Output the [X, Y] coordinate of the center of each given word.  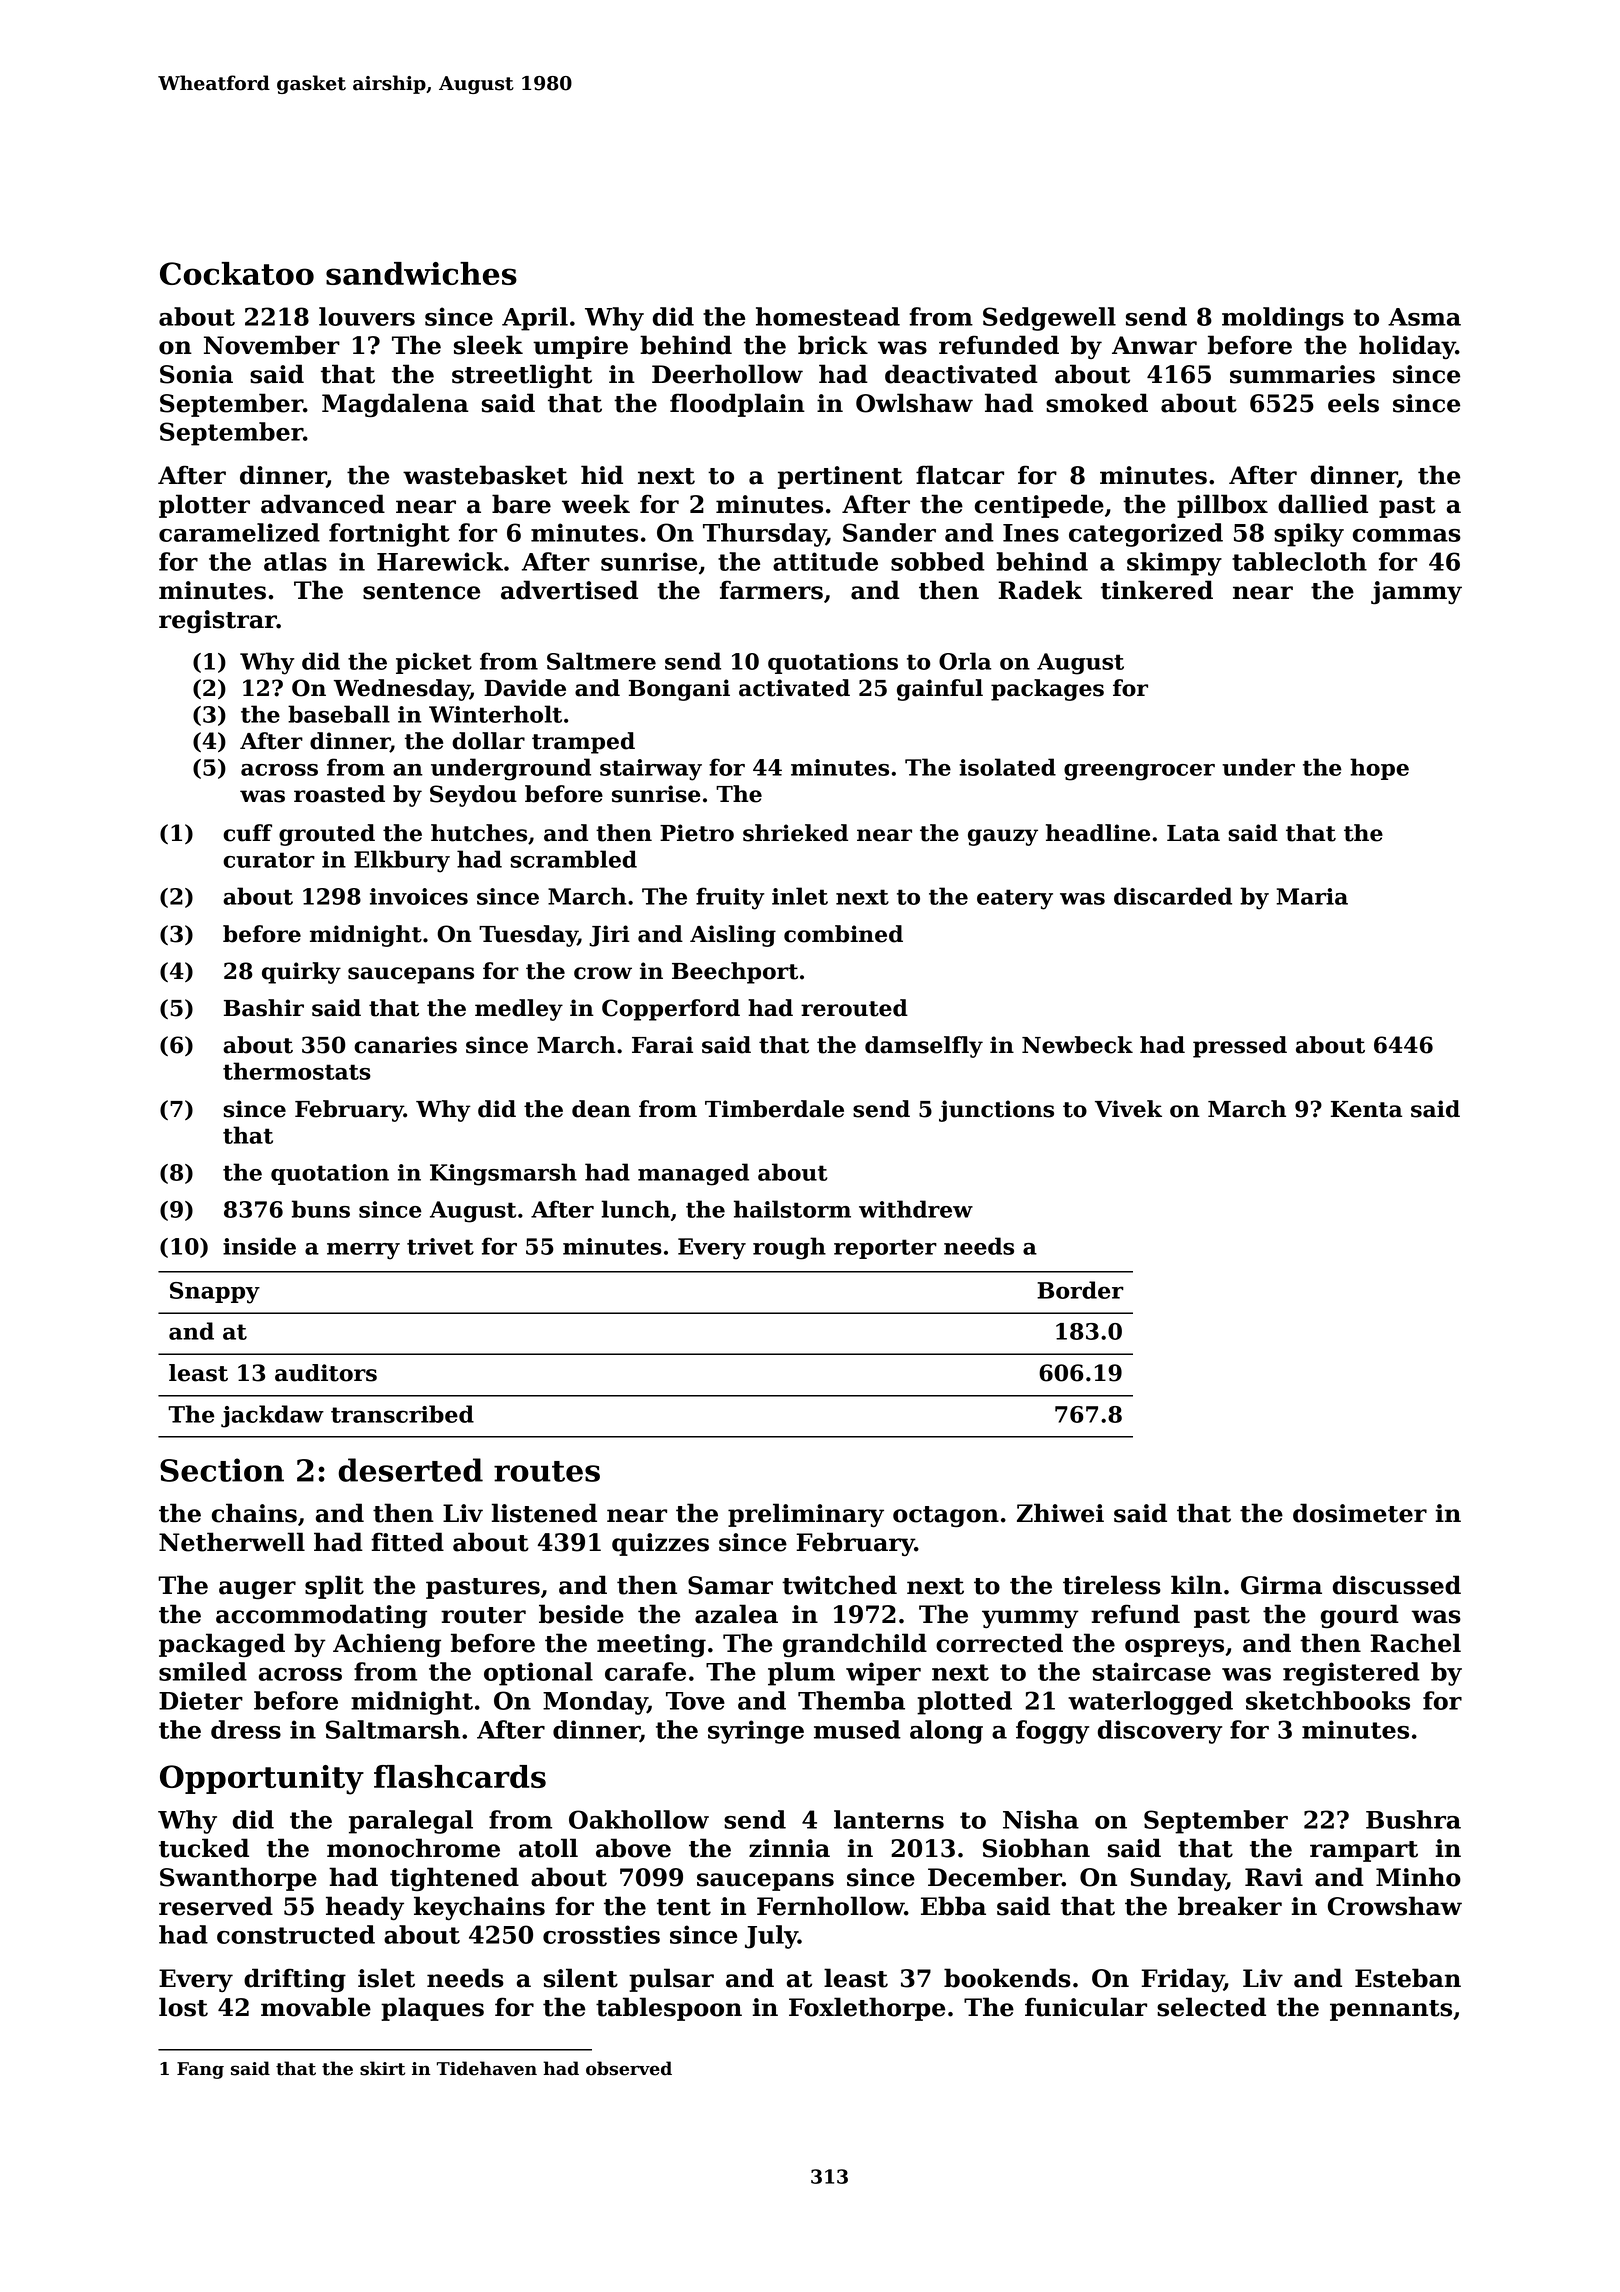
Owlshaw [914, 403]
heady [365, 1908]
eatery [1015, 899]
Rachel [1415, 1643]
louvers [367, 316]
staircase [1152, 1671]
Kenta [1366, 1109]
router [483, 1615]
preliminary [806, 1515]
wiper [883, 1674]
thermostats [297, 1071]
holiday [1407, 347]
